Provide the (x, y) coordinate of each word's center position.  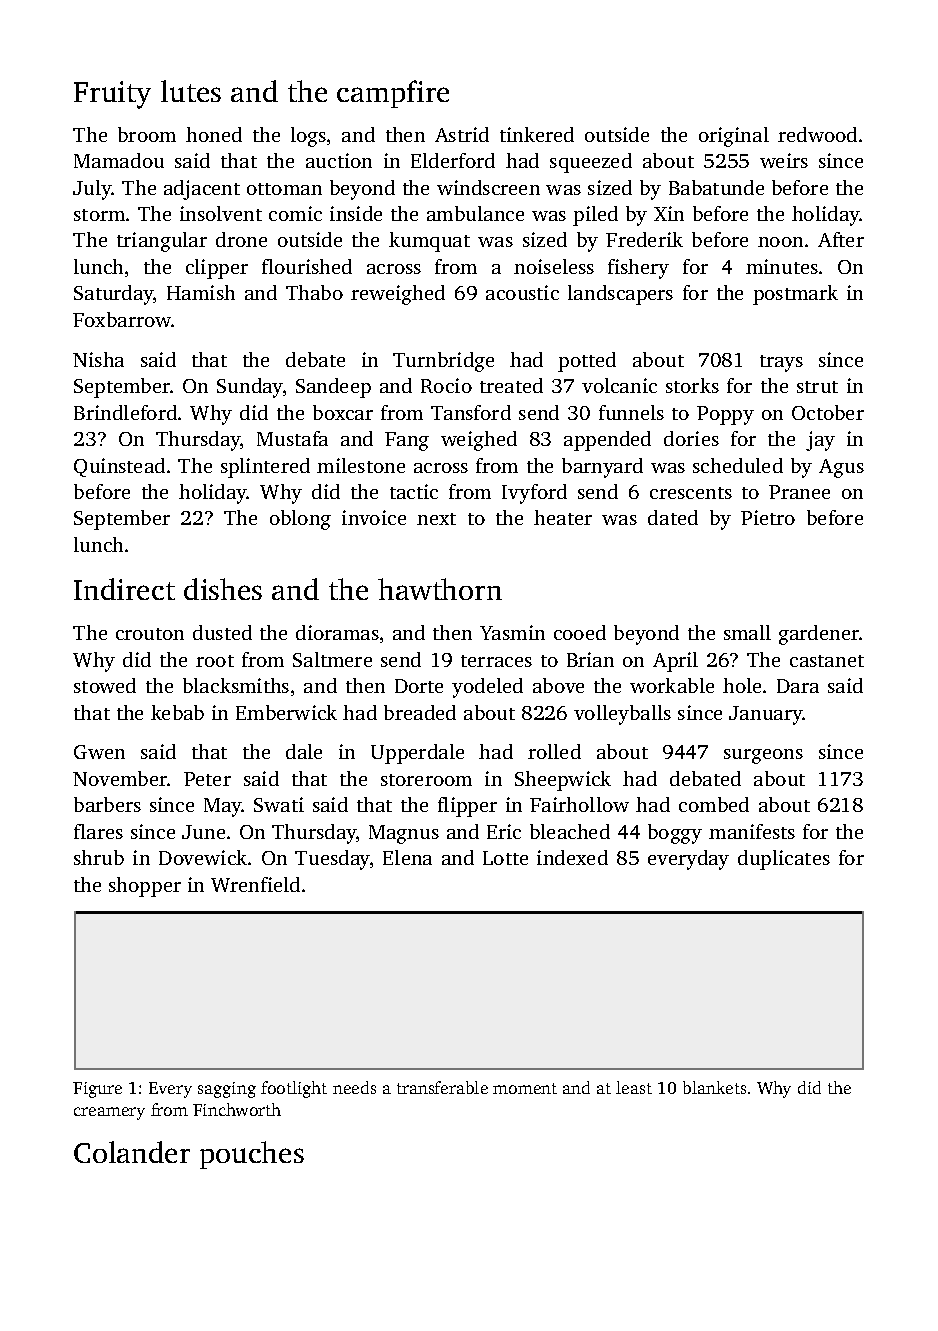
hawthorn (440, 589)
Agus (841, 468)
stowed (105, 685)
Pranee (799, 492)
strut (817, 387)
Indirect (124, 589)
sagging (227, 1090)
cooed (580, 632)
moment (525, 1088)
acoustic (522, 292)
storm (99, 215)
